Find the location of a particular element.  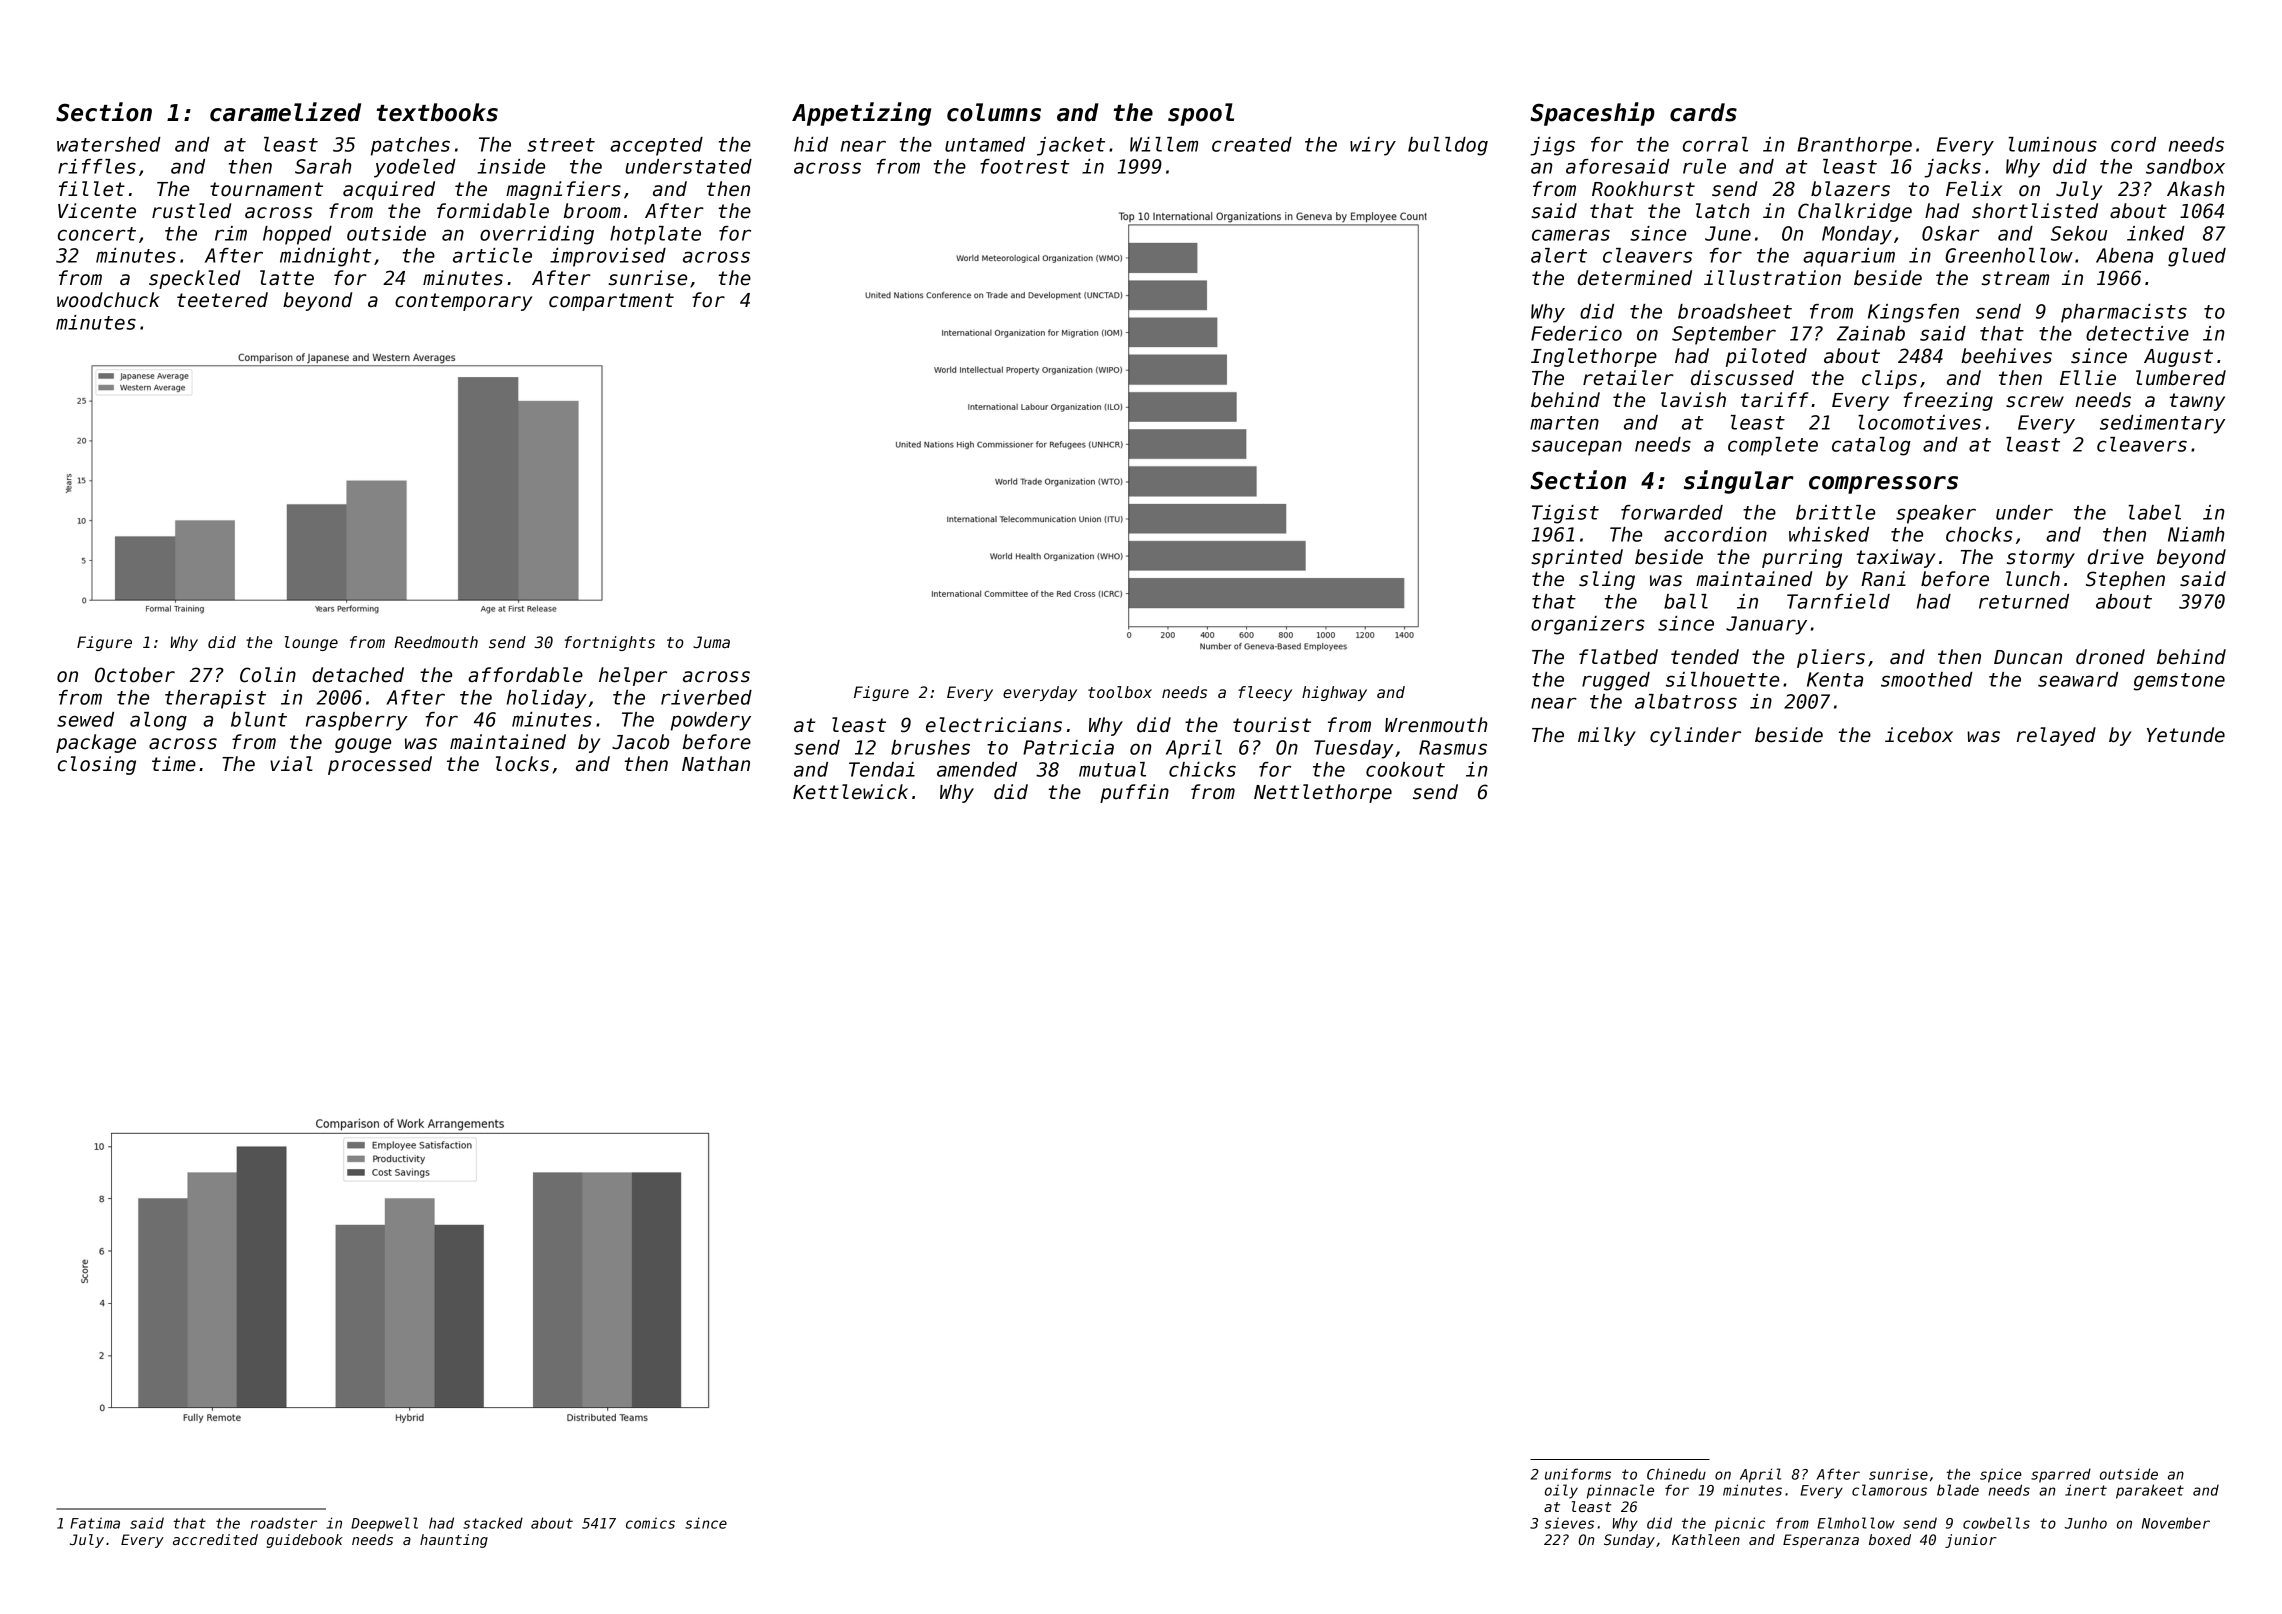

stacked is located at coordinates (493, 1523).
